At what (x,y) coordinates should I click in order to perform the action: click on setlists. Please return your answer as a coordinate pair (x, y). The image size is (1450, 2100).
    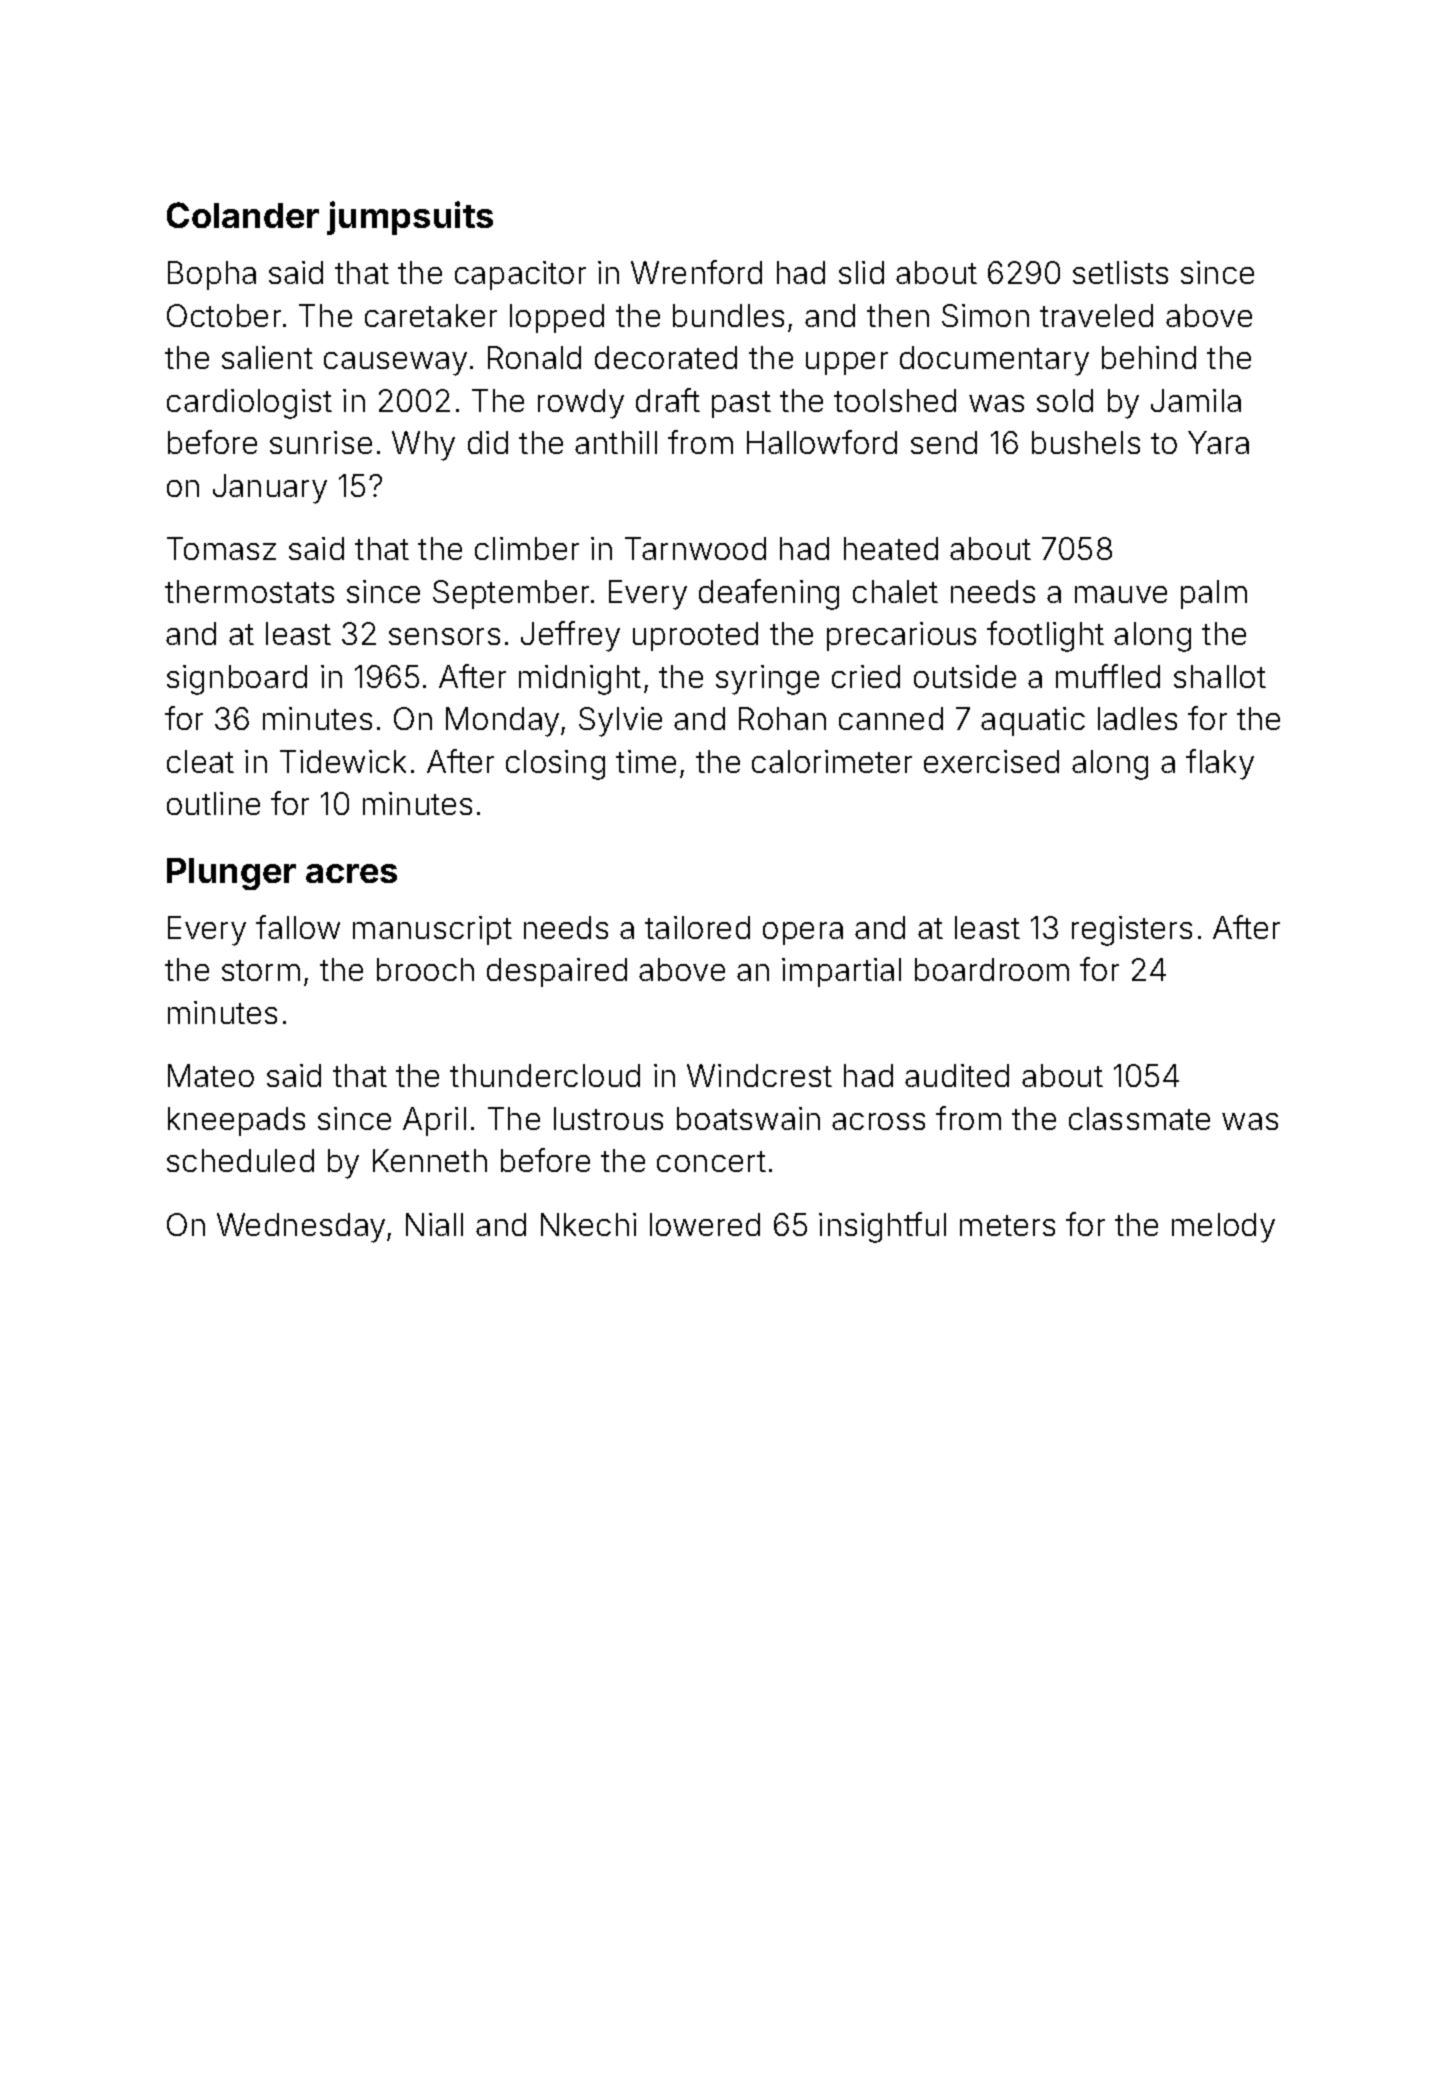
    Looking at the image, I should click on (1120, 272).
